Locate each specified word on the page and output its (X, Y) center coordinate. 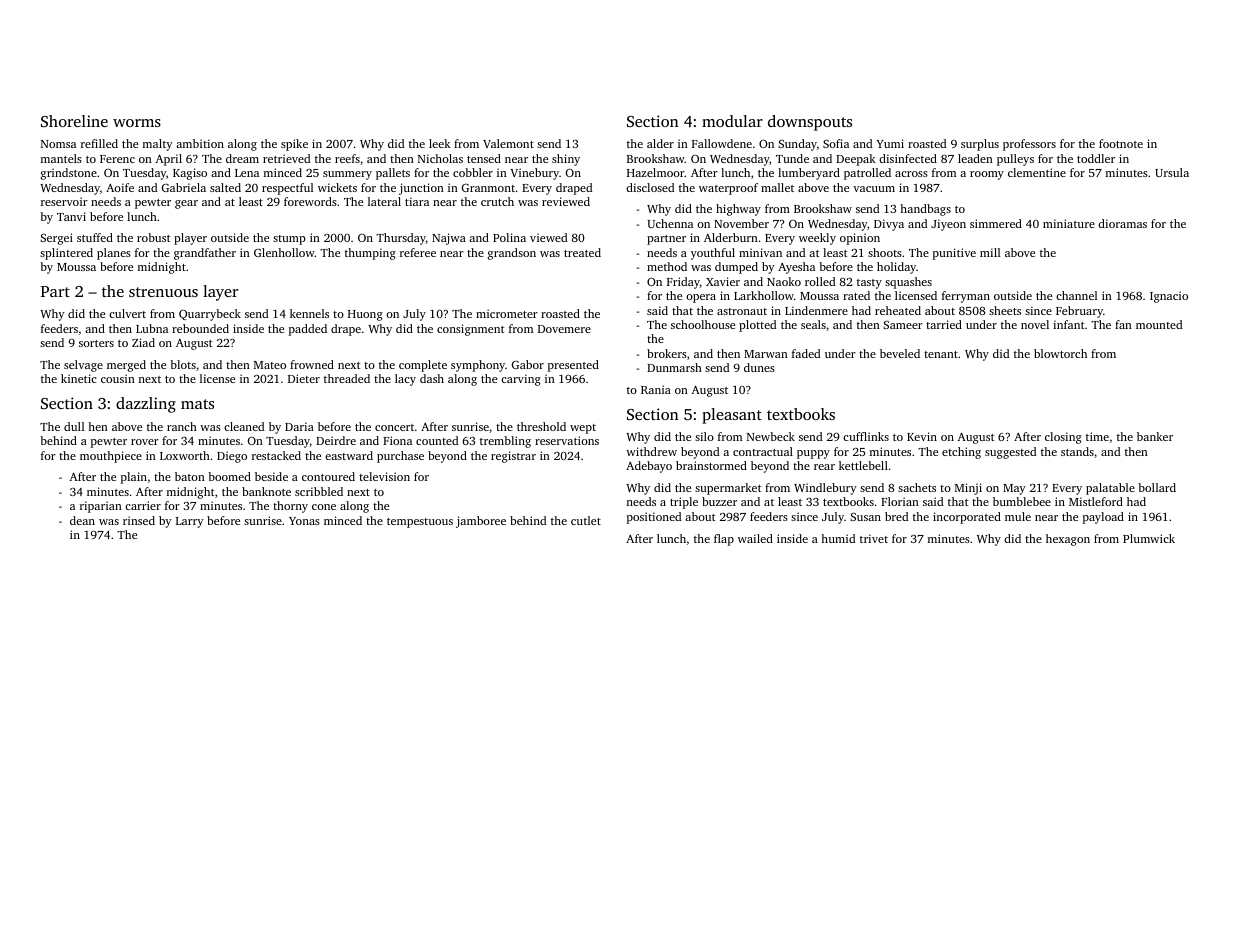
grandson (512, 254)
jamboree (481, 522)
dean (82, 520)
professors (1029, 145)
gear (186, 204)
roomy (987, 175)
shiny (566, 160)
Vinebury (534, 174)
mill (990, 252)
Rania (656, 389)
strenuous (163, 292)
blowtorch (1060, 353)
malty (158, 145)
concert (394, 427)
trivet (874, 538)
